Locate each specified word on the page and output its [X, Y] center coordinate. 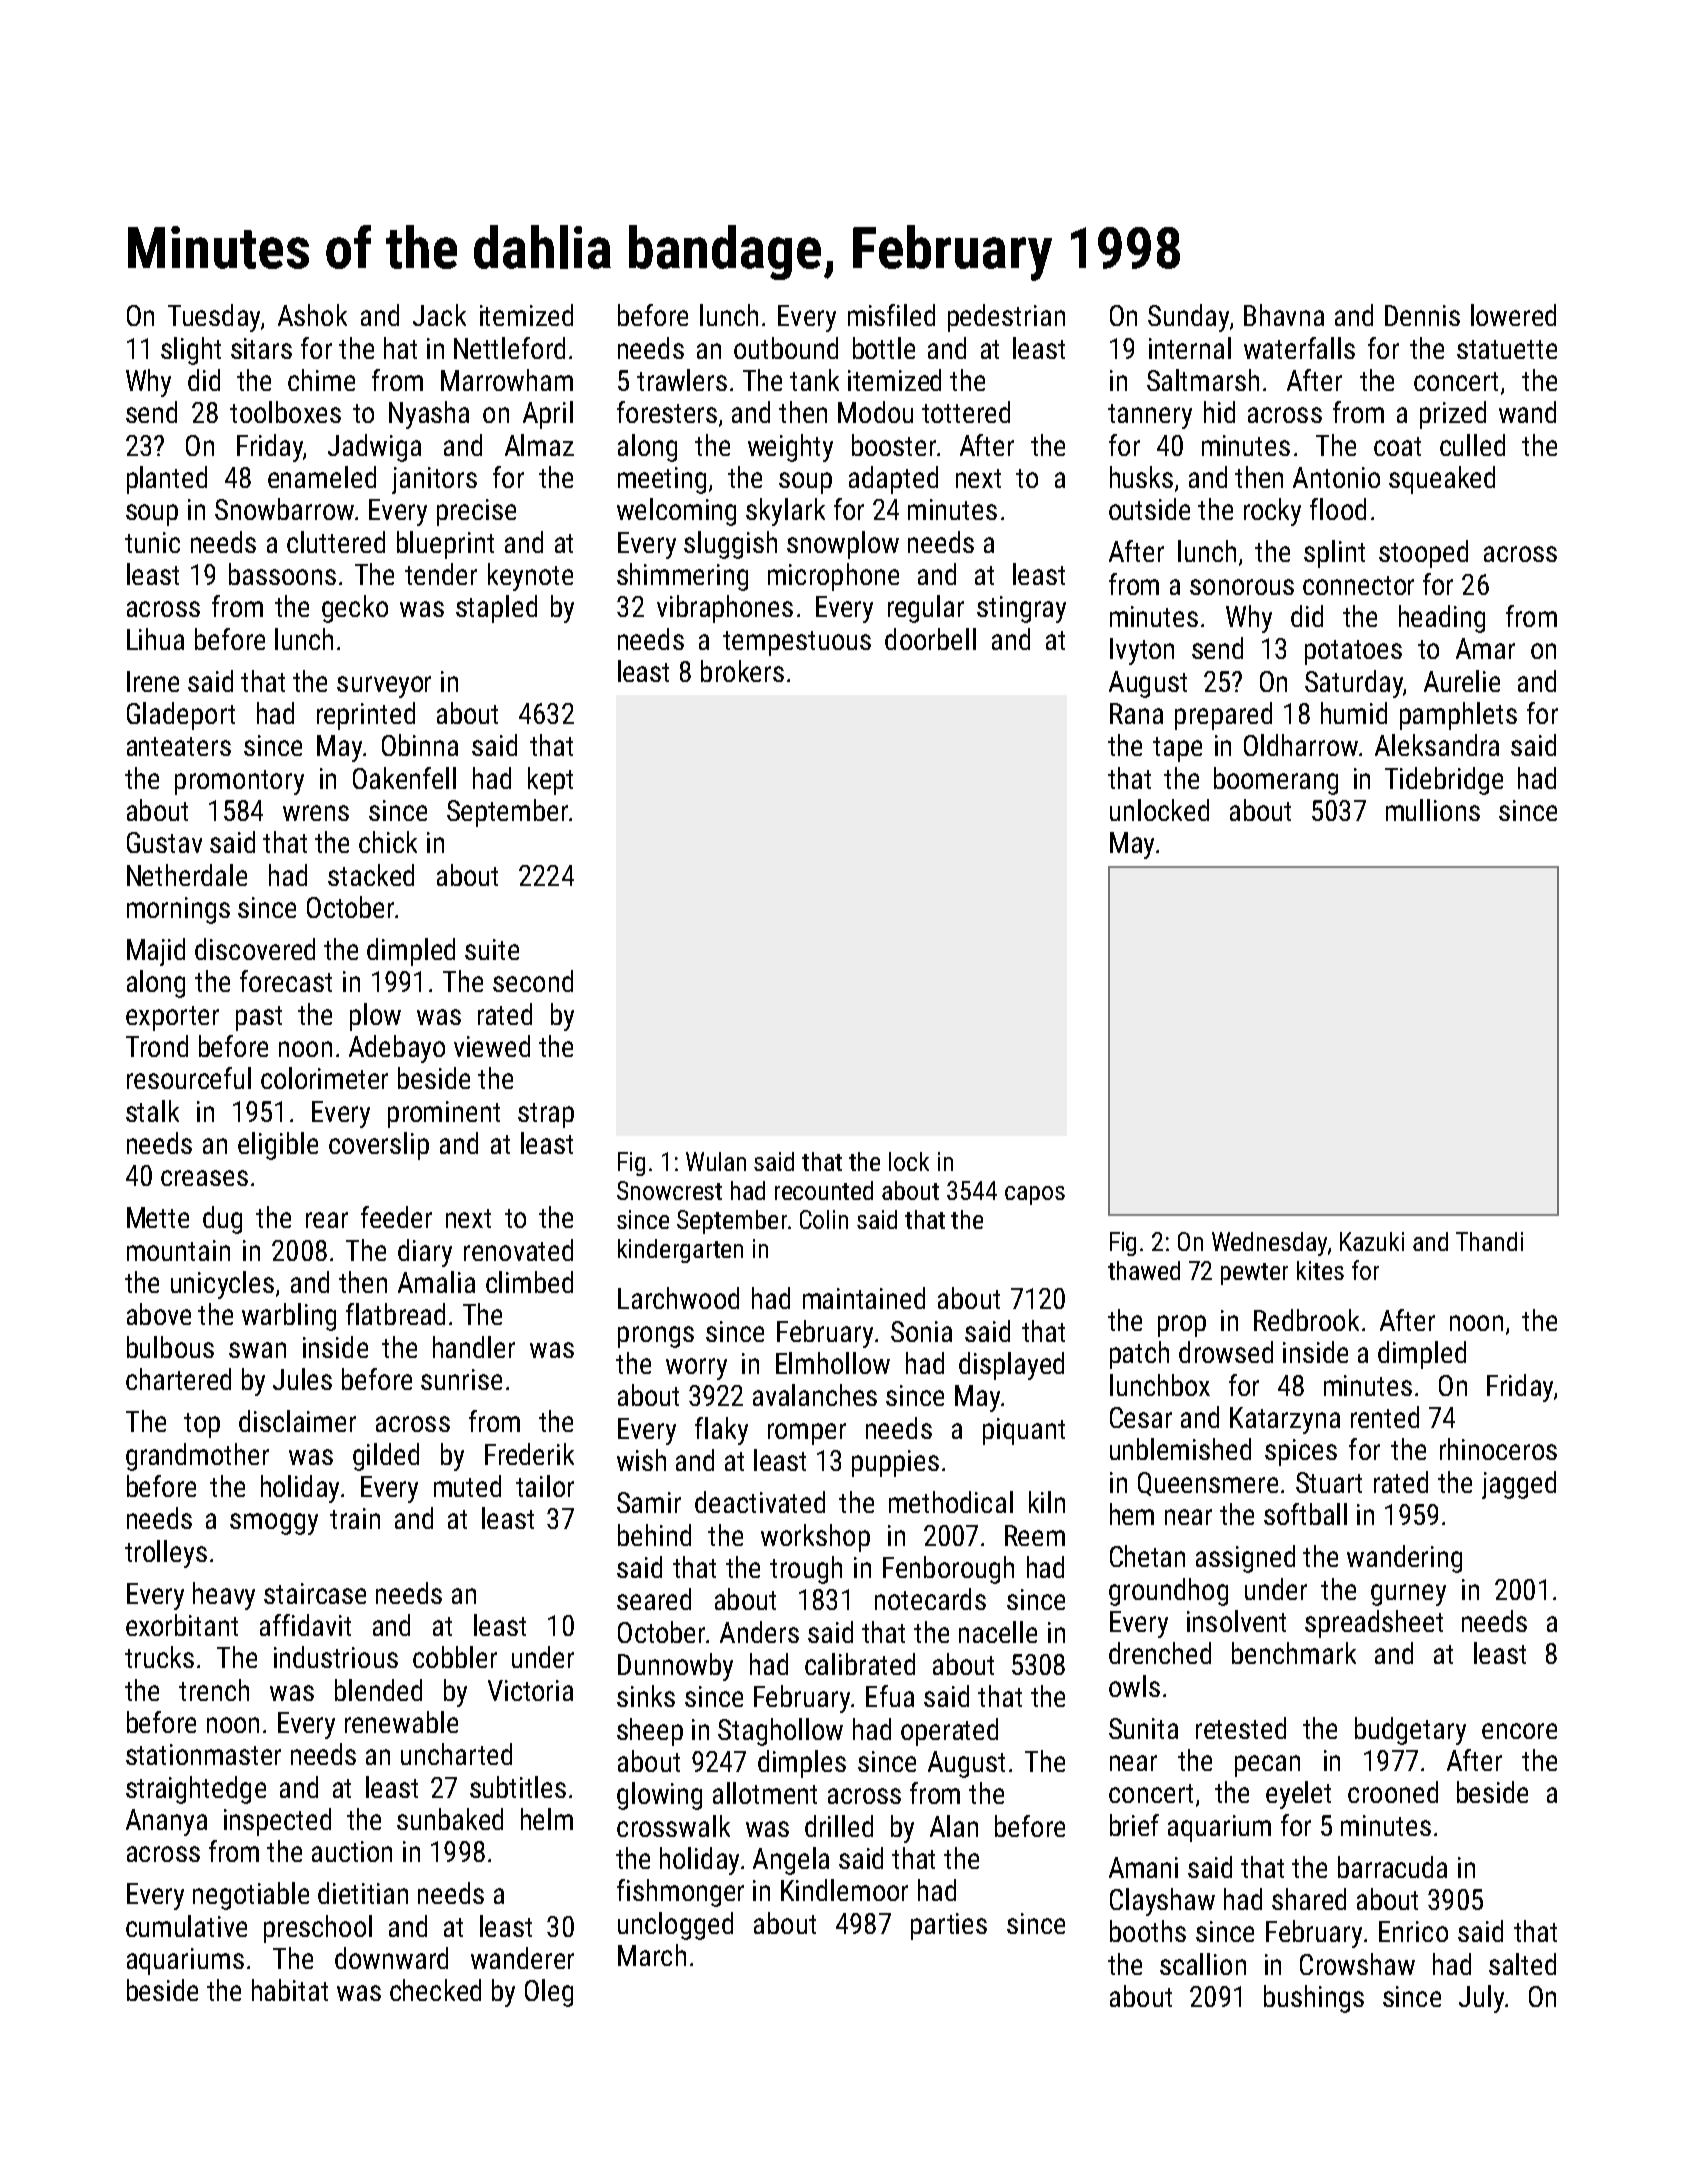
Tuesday [214, 318]
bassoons [282, 574]
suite [492, 949]
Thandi [1489, 1241]
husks [1141, 477]
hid [1219, 412]
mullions [1433, 810]
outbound [786, 348]
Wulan [716, 1161]
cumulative [186, 1926]
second [533, 981]
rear [327, 1220]
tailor [545, 1486]
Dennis [1422, 315]
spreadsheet [1374, 1624]
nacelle [998, 1632]
